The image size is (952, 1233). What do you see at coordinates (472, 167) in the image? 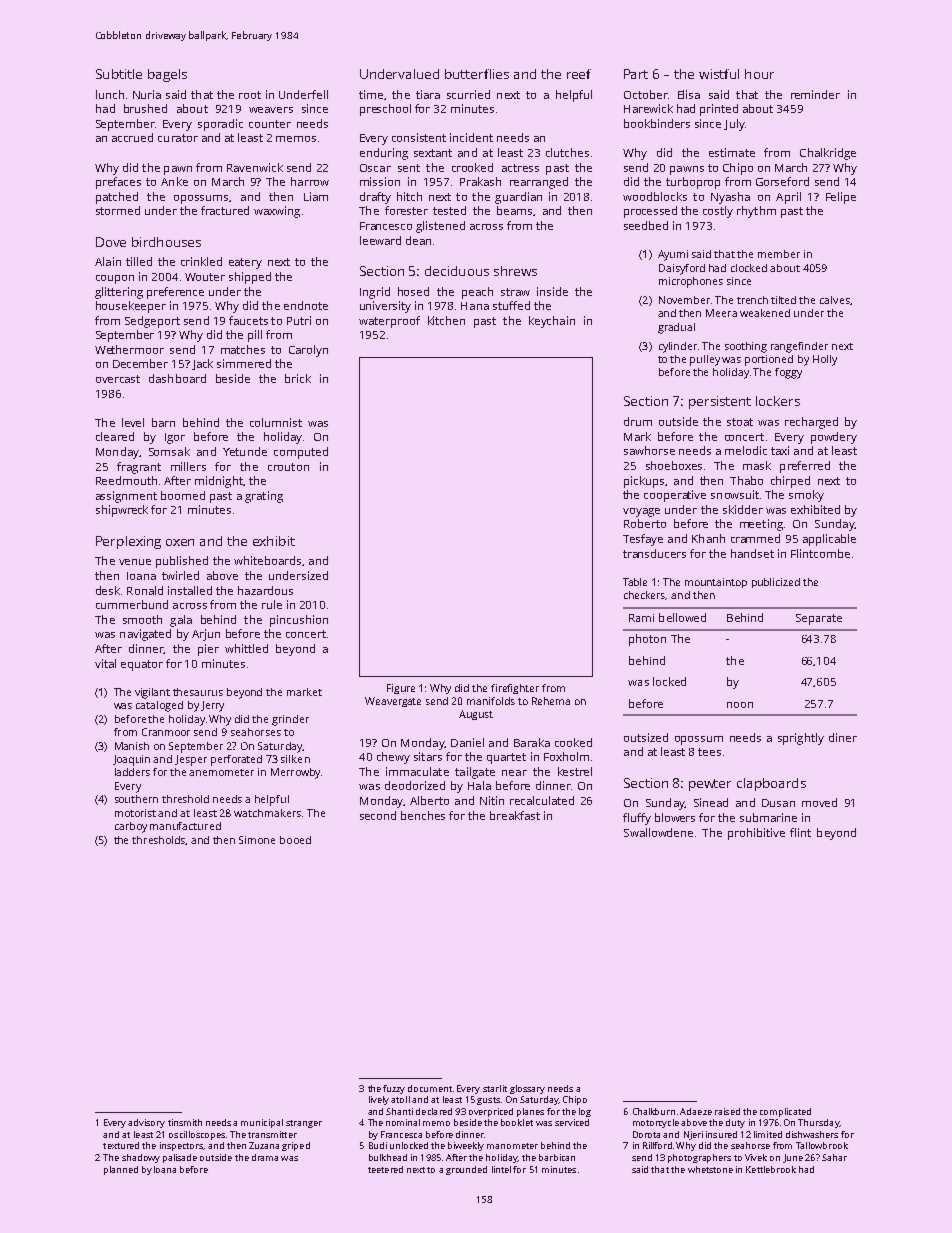
I see `crooked` at bounding box center [472, 167].
